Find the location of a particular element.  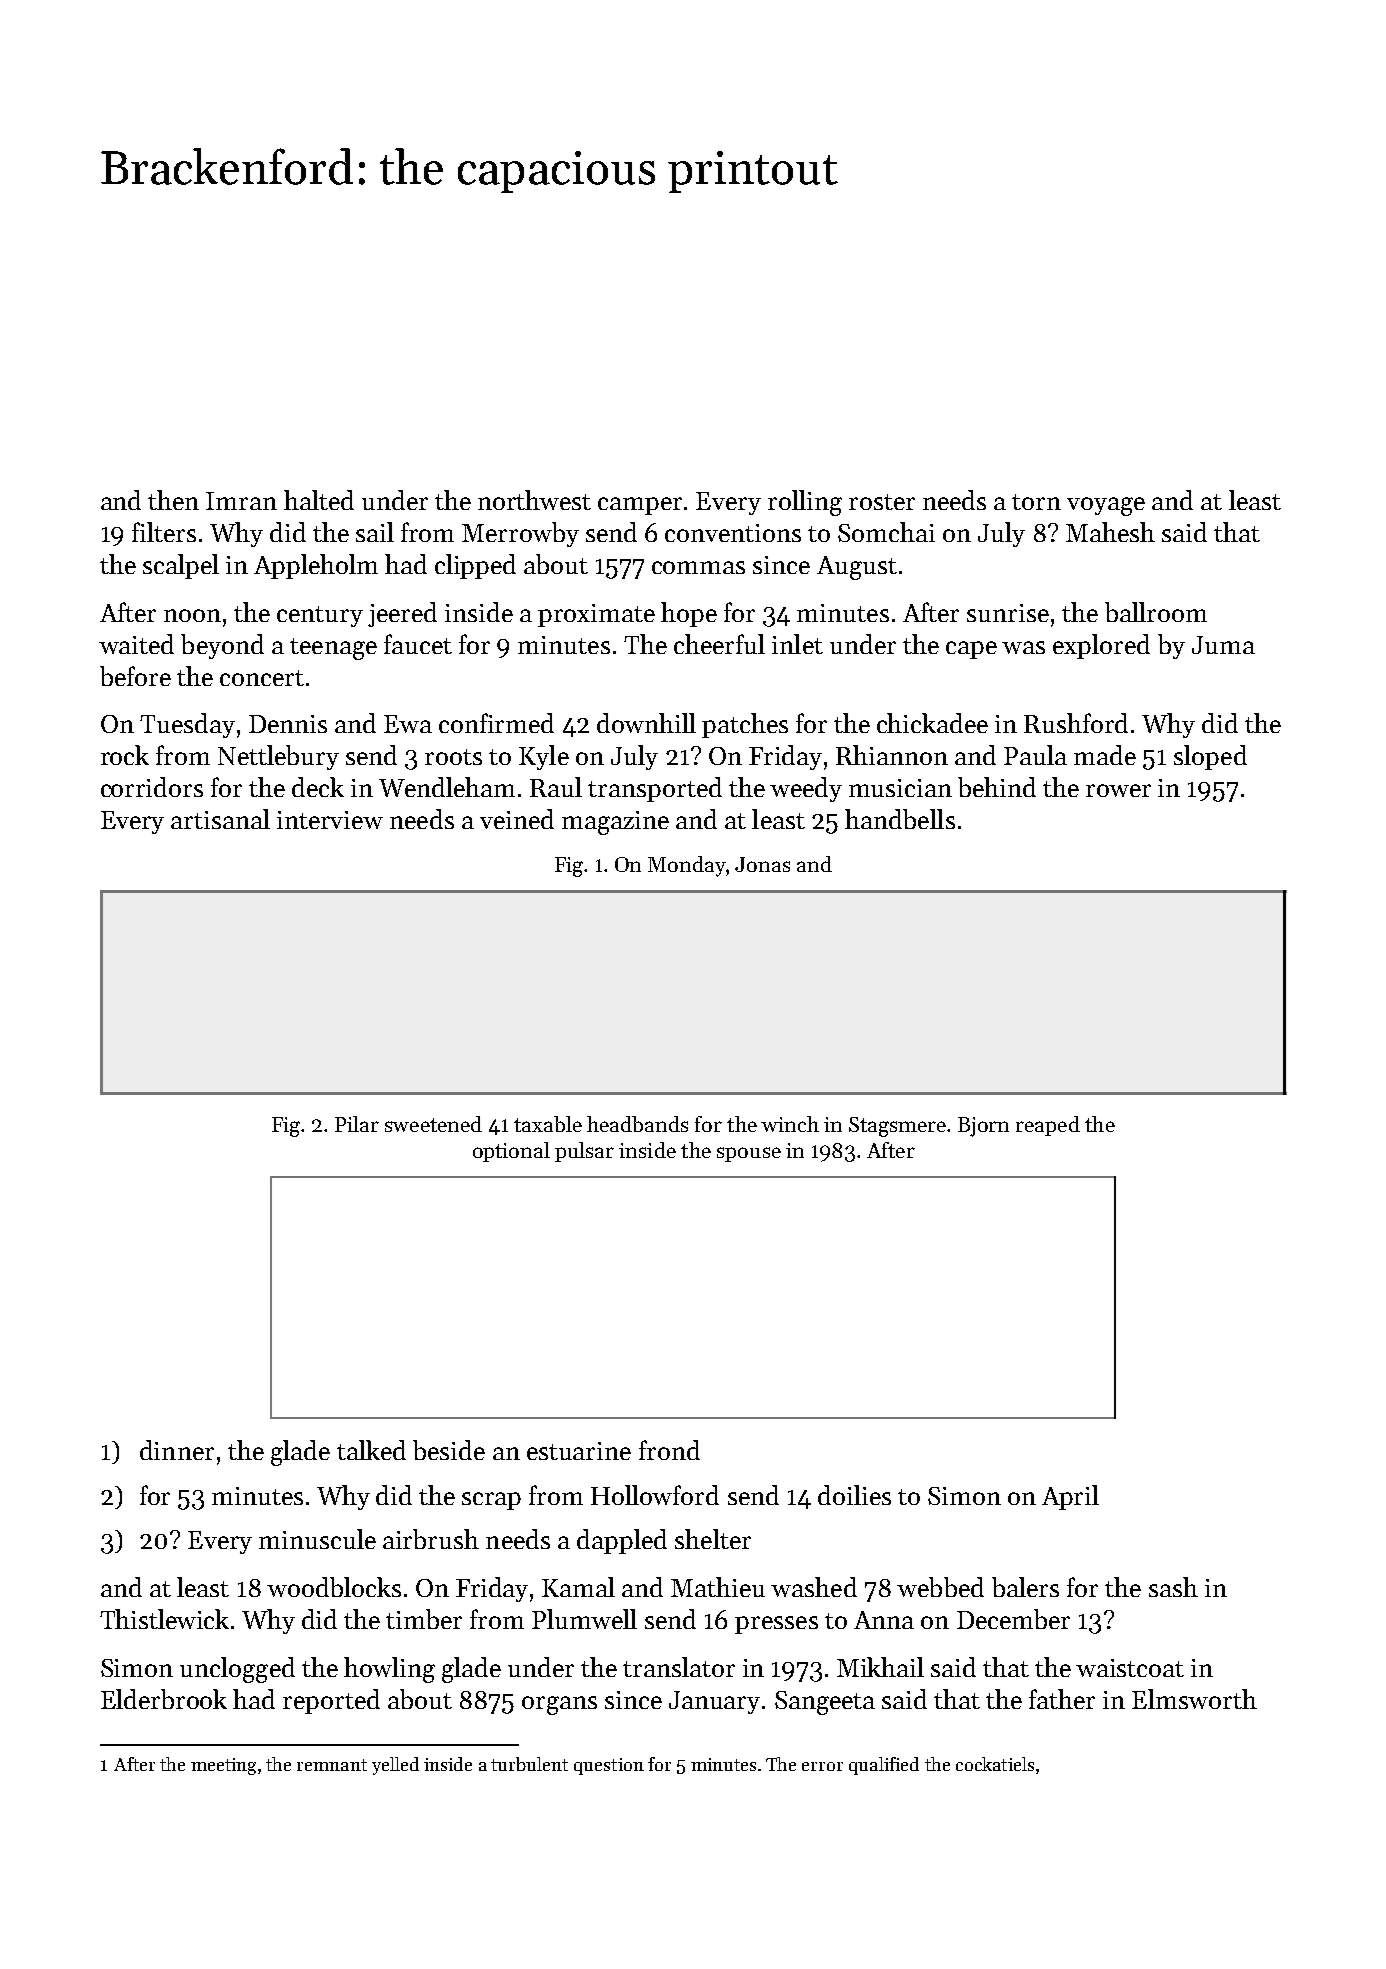

reaped is located at coordinates (1048, 1126).
